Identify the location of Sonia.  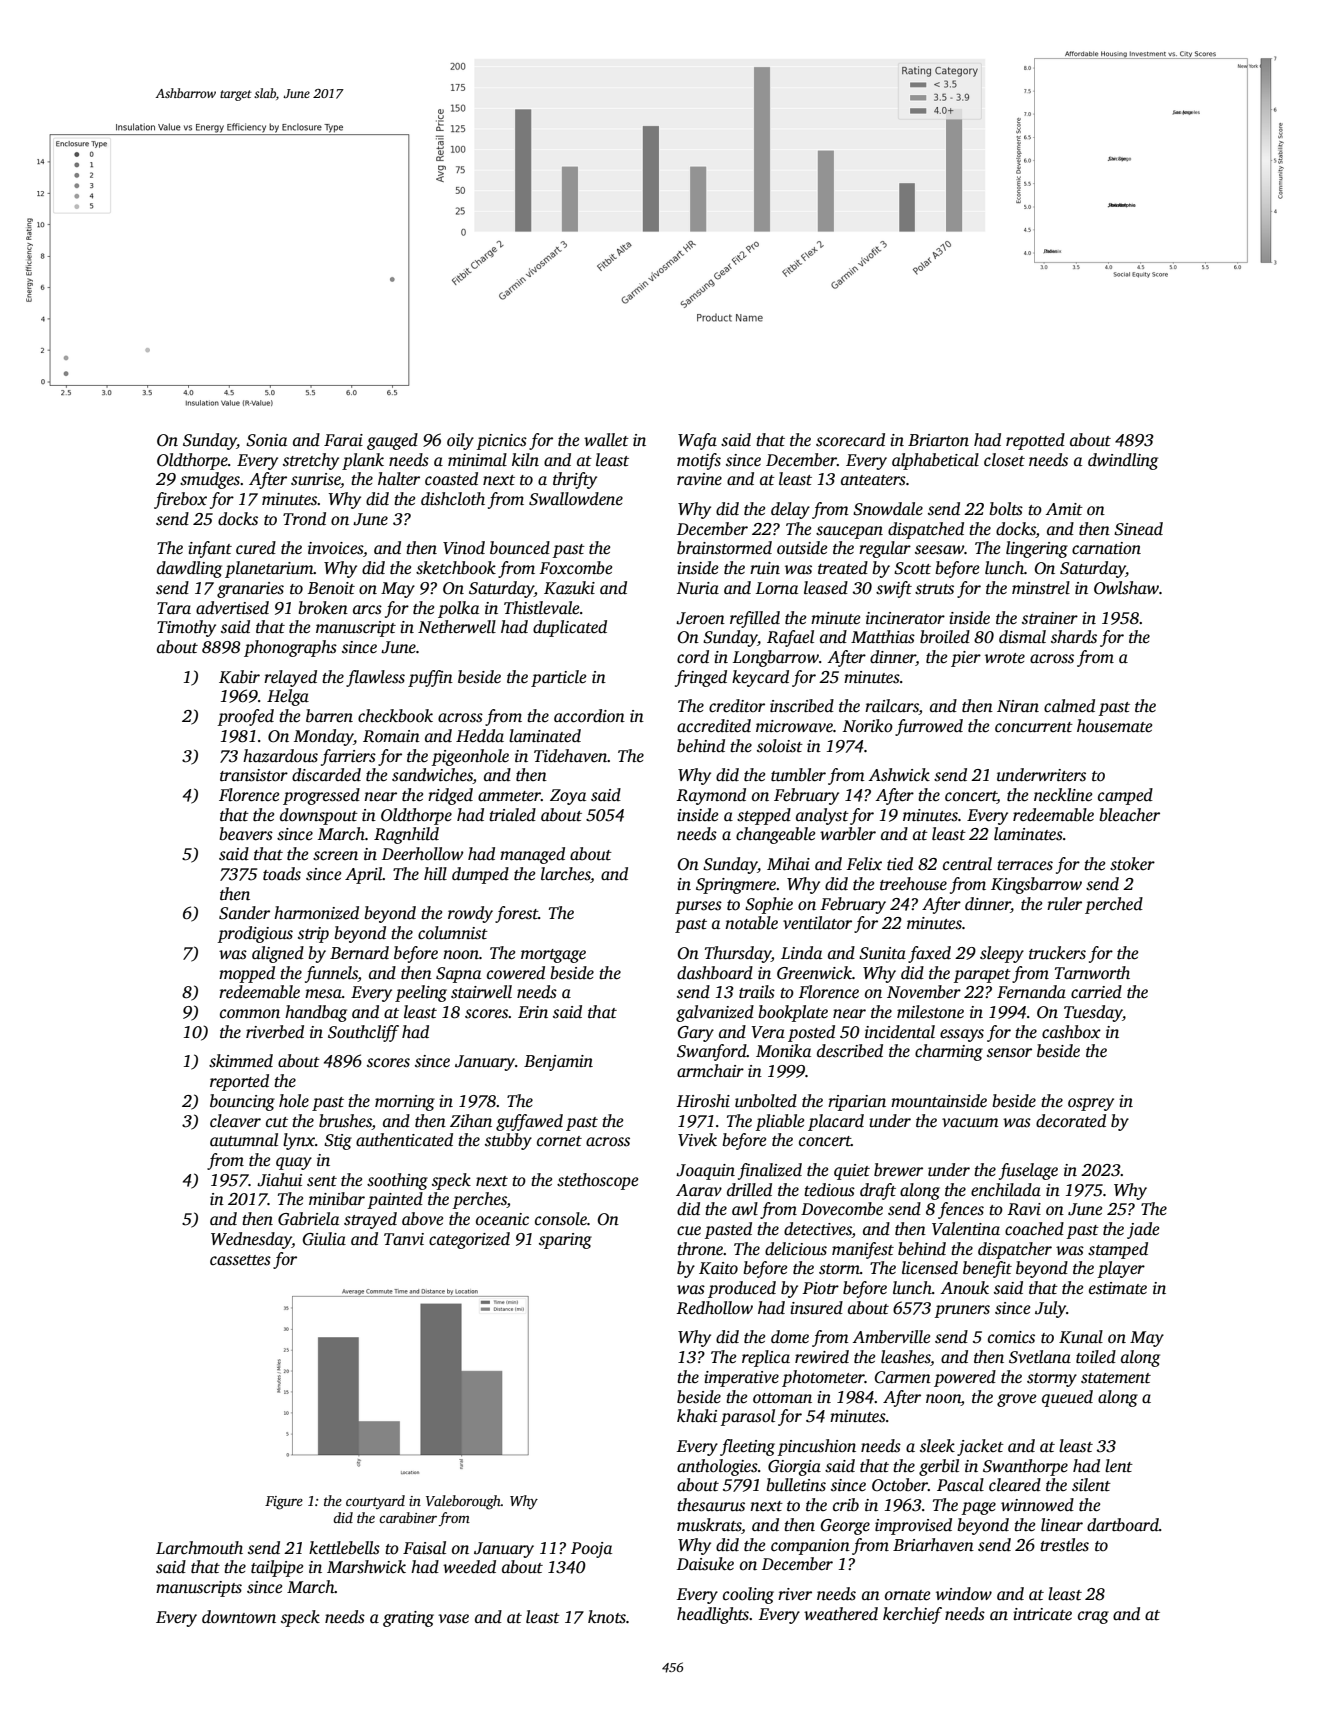
(266, 440).
